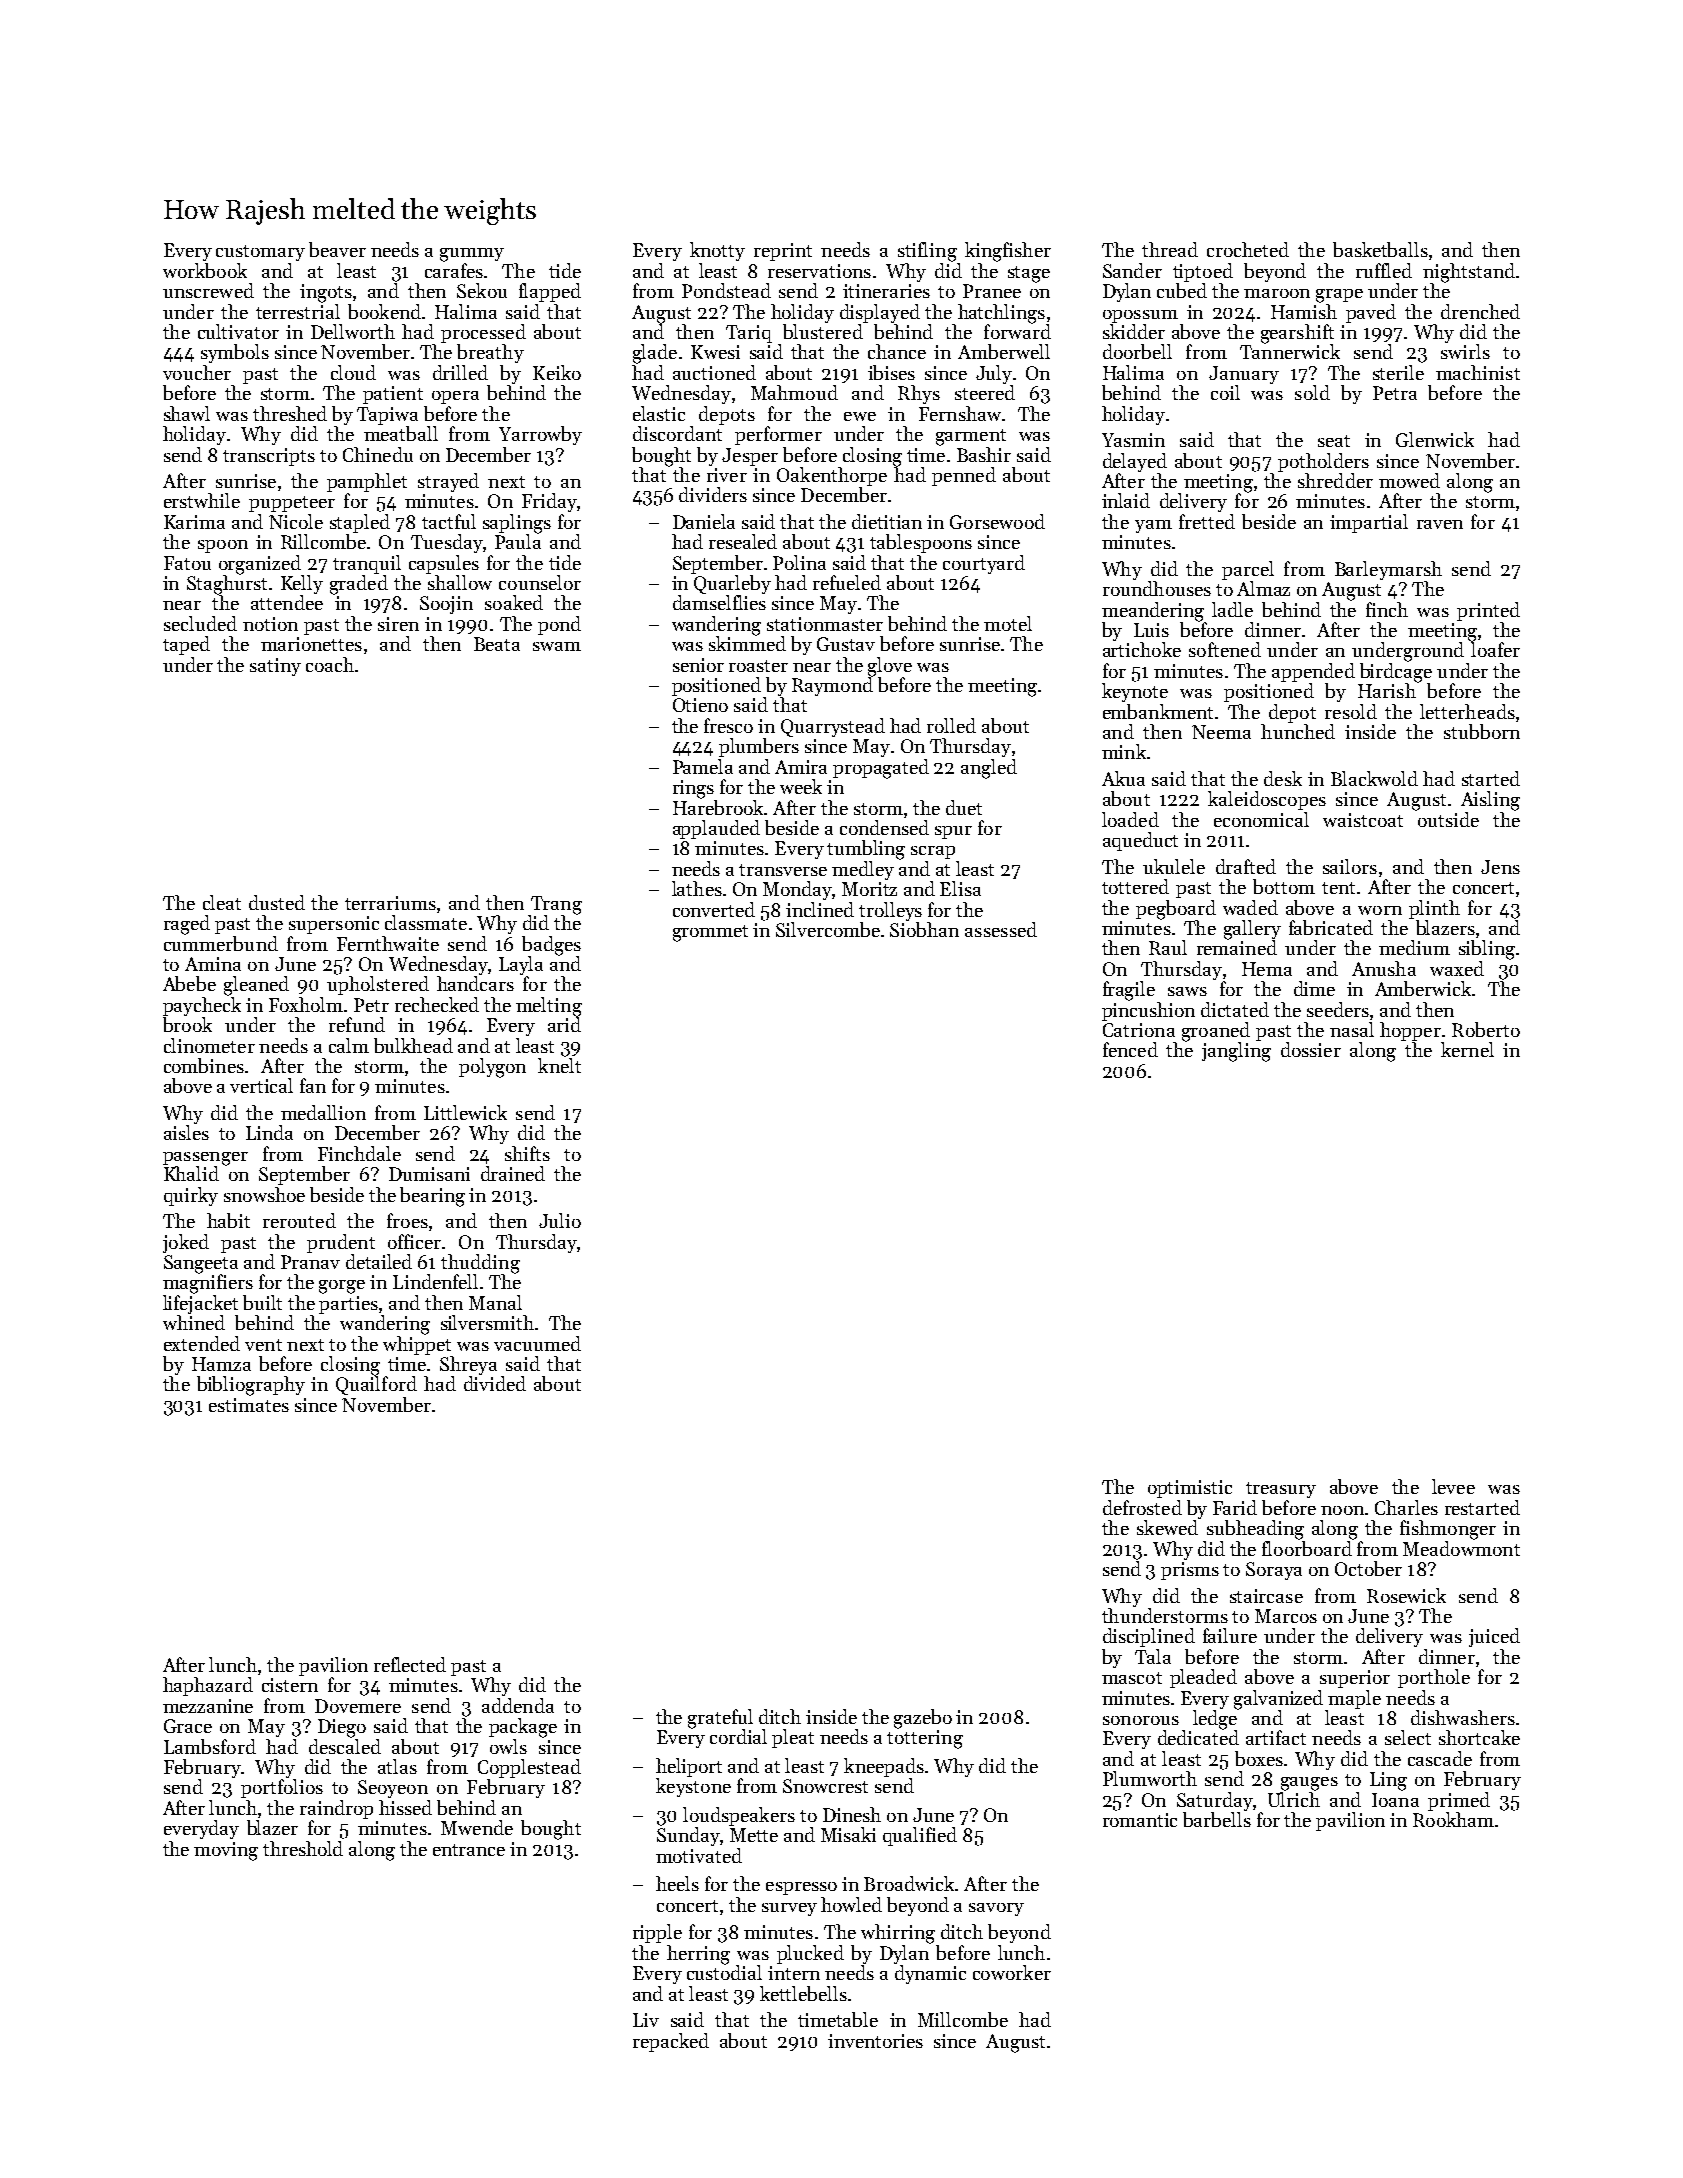 The height and width of the image is (2178, 1683). Describe the element at coordinates (454, 270) in the image. I see `carafes` at that location.
